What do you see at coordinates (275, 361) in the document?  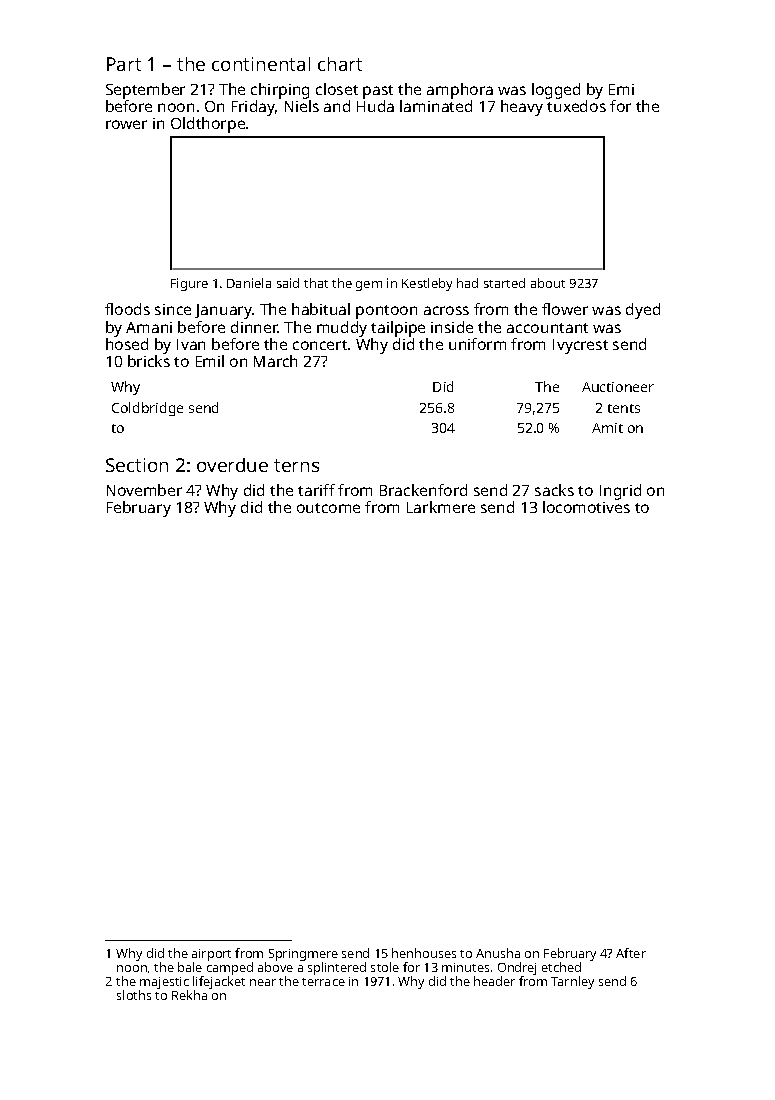 I see `March` at bounding box center [275, 361].
